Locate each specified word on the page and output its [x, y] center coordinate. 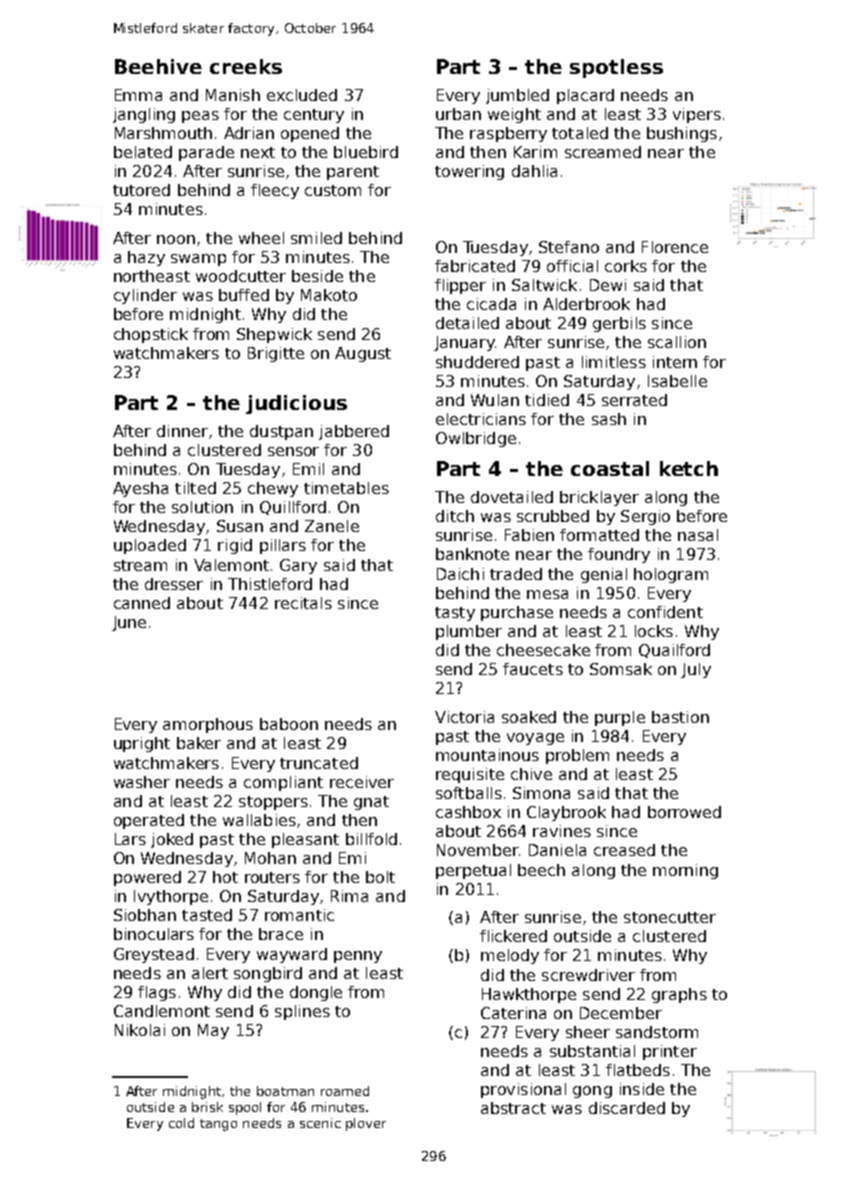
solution [202, 507]
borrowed [684, 812]
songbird [268, 974]
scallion [677, 342]
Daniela [557, 850]
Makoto [329, 295]
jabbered [354, 432]
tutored [141, 190]
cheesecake [543, 650]
